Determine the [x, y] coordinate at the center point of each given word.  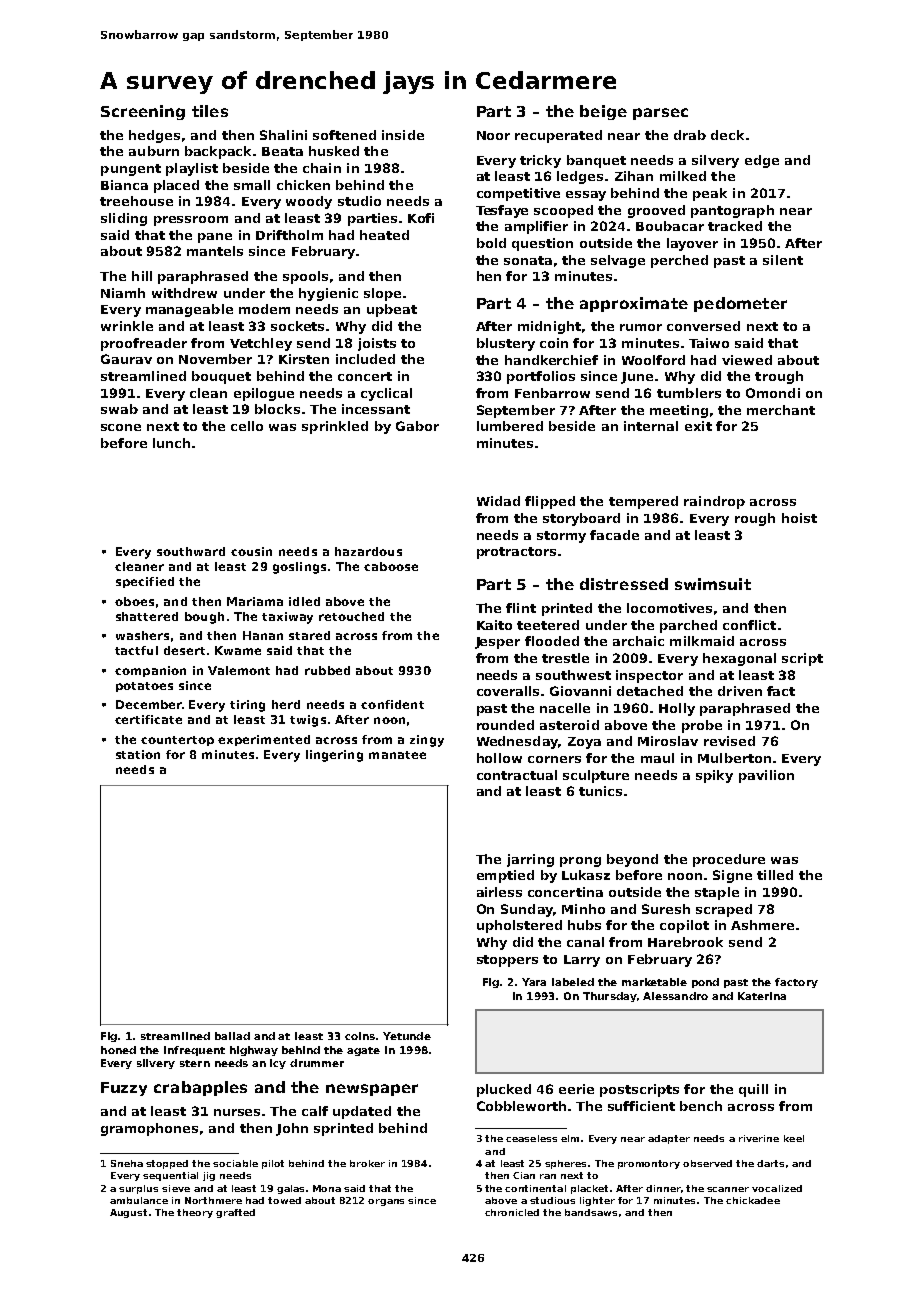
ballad [232, 1036]
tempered [643, 502]
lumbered [510, 426]
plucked [504, 1090]
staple [717, 893]
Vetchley [261, 344]
